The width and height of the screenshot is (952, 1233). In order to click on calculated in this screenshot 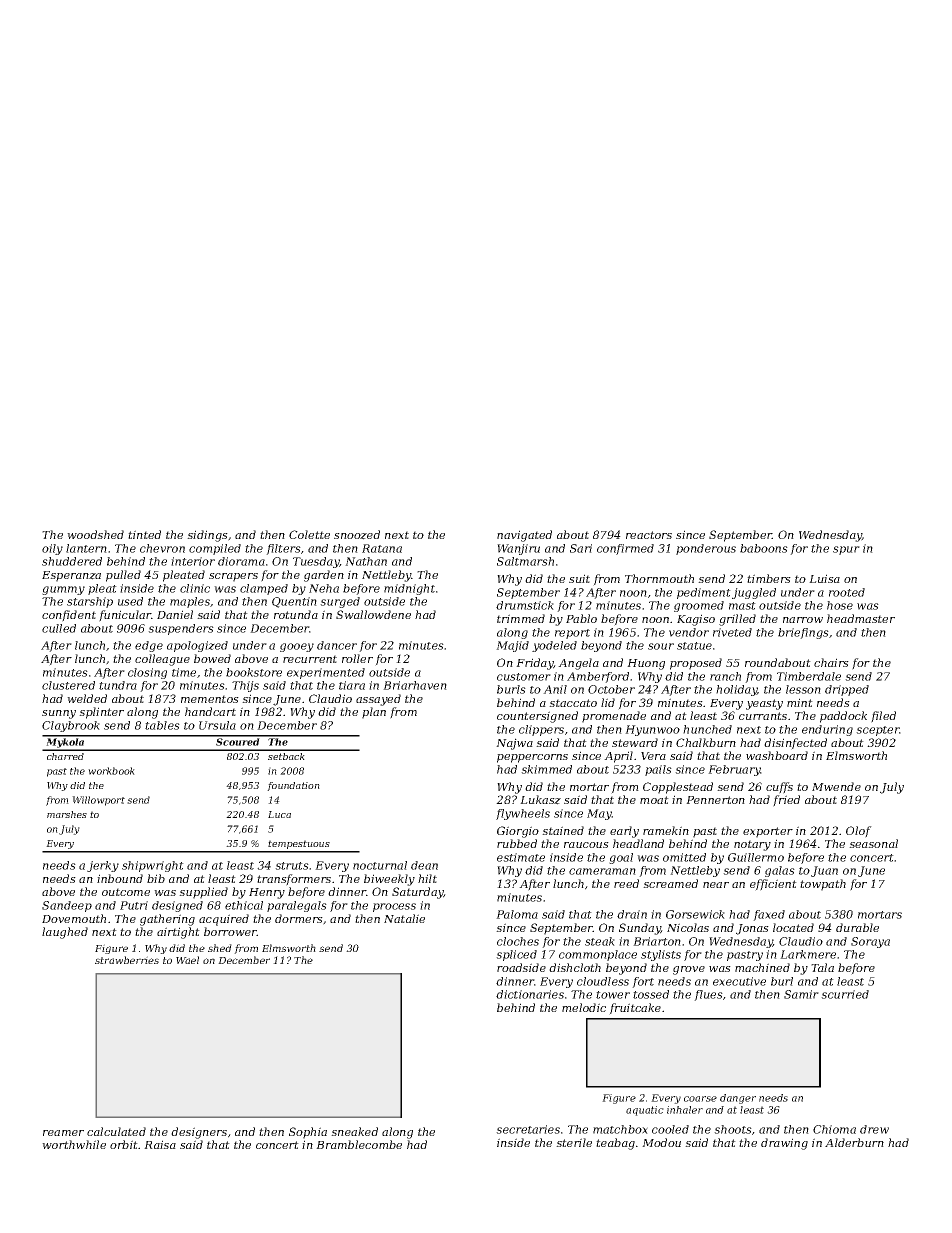, I will do `click(116, 1131)`.
